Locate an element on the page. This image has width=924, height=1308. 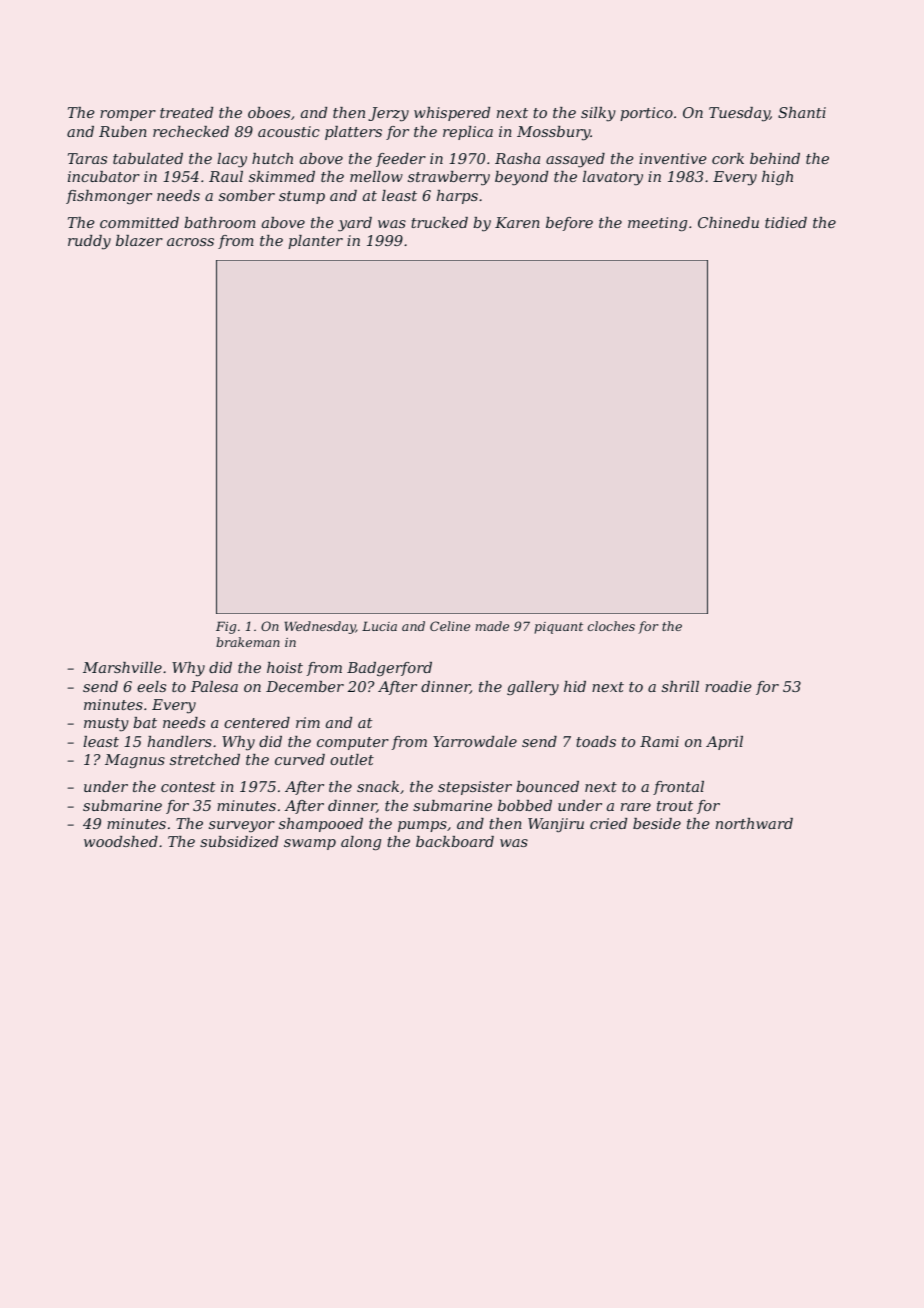
stretched is located at coordinates (205, 759).
